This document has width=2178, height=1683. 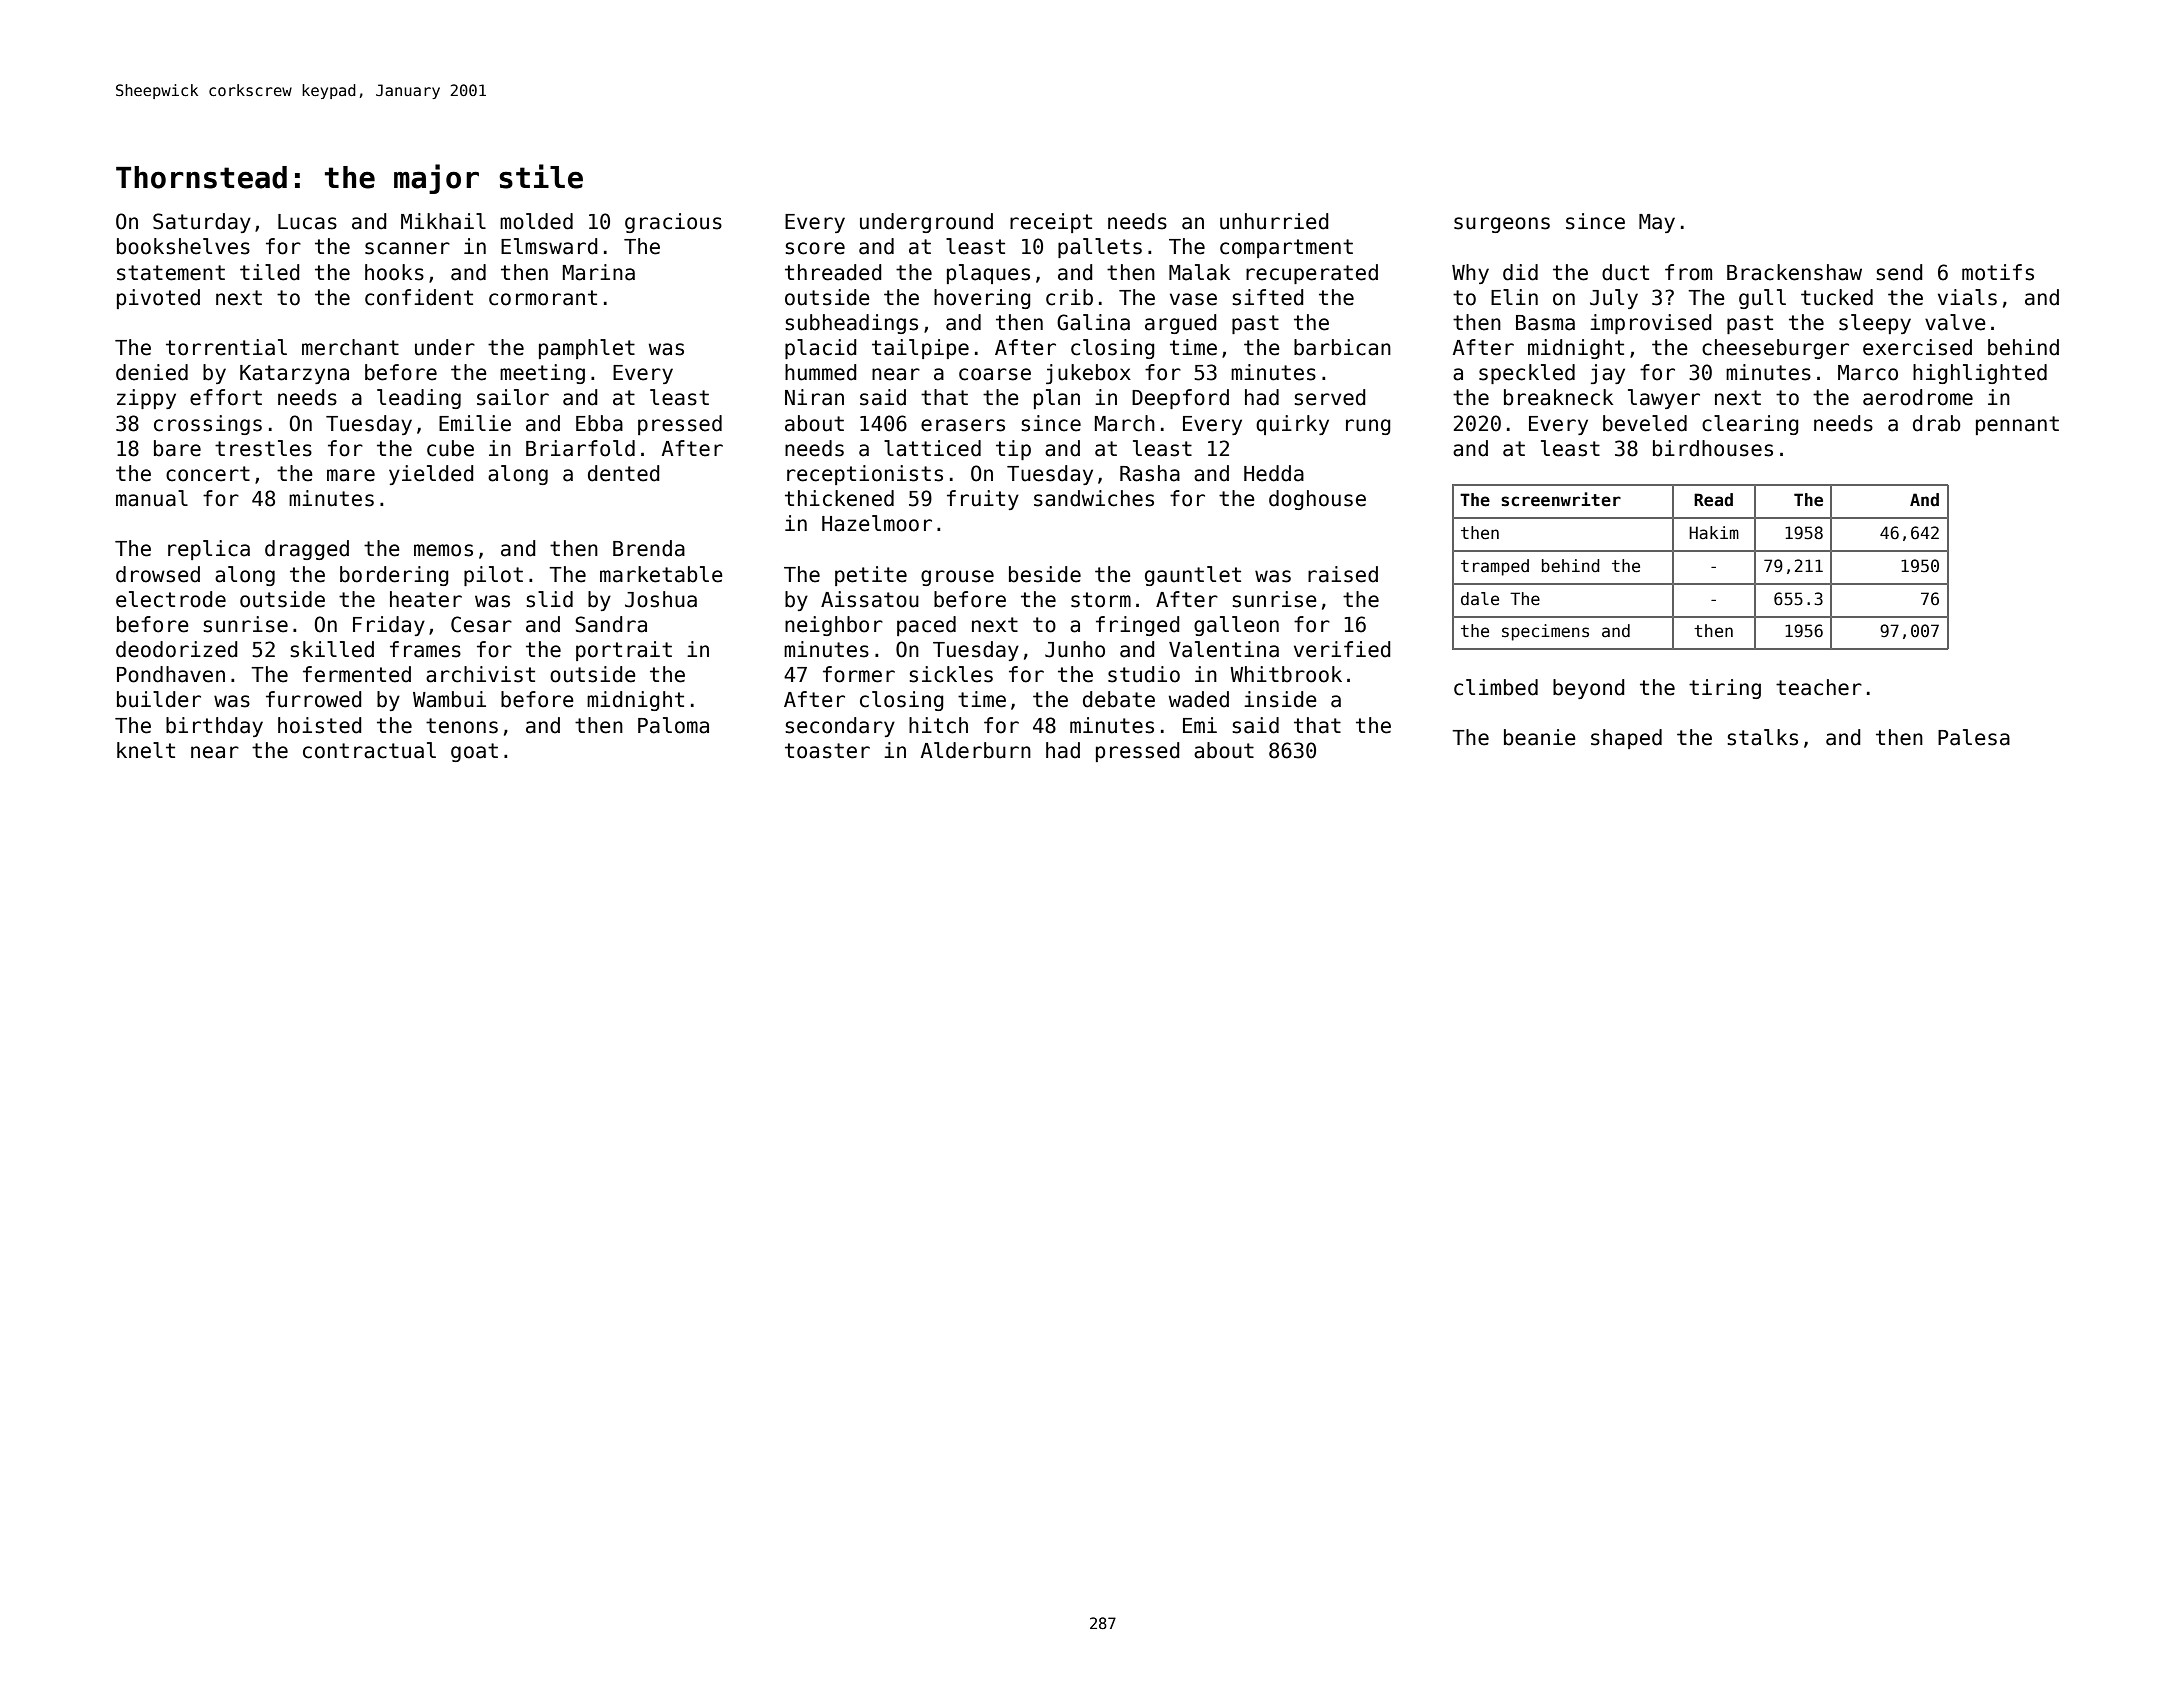 I want to click on May, so click(x=1657, y=223).
